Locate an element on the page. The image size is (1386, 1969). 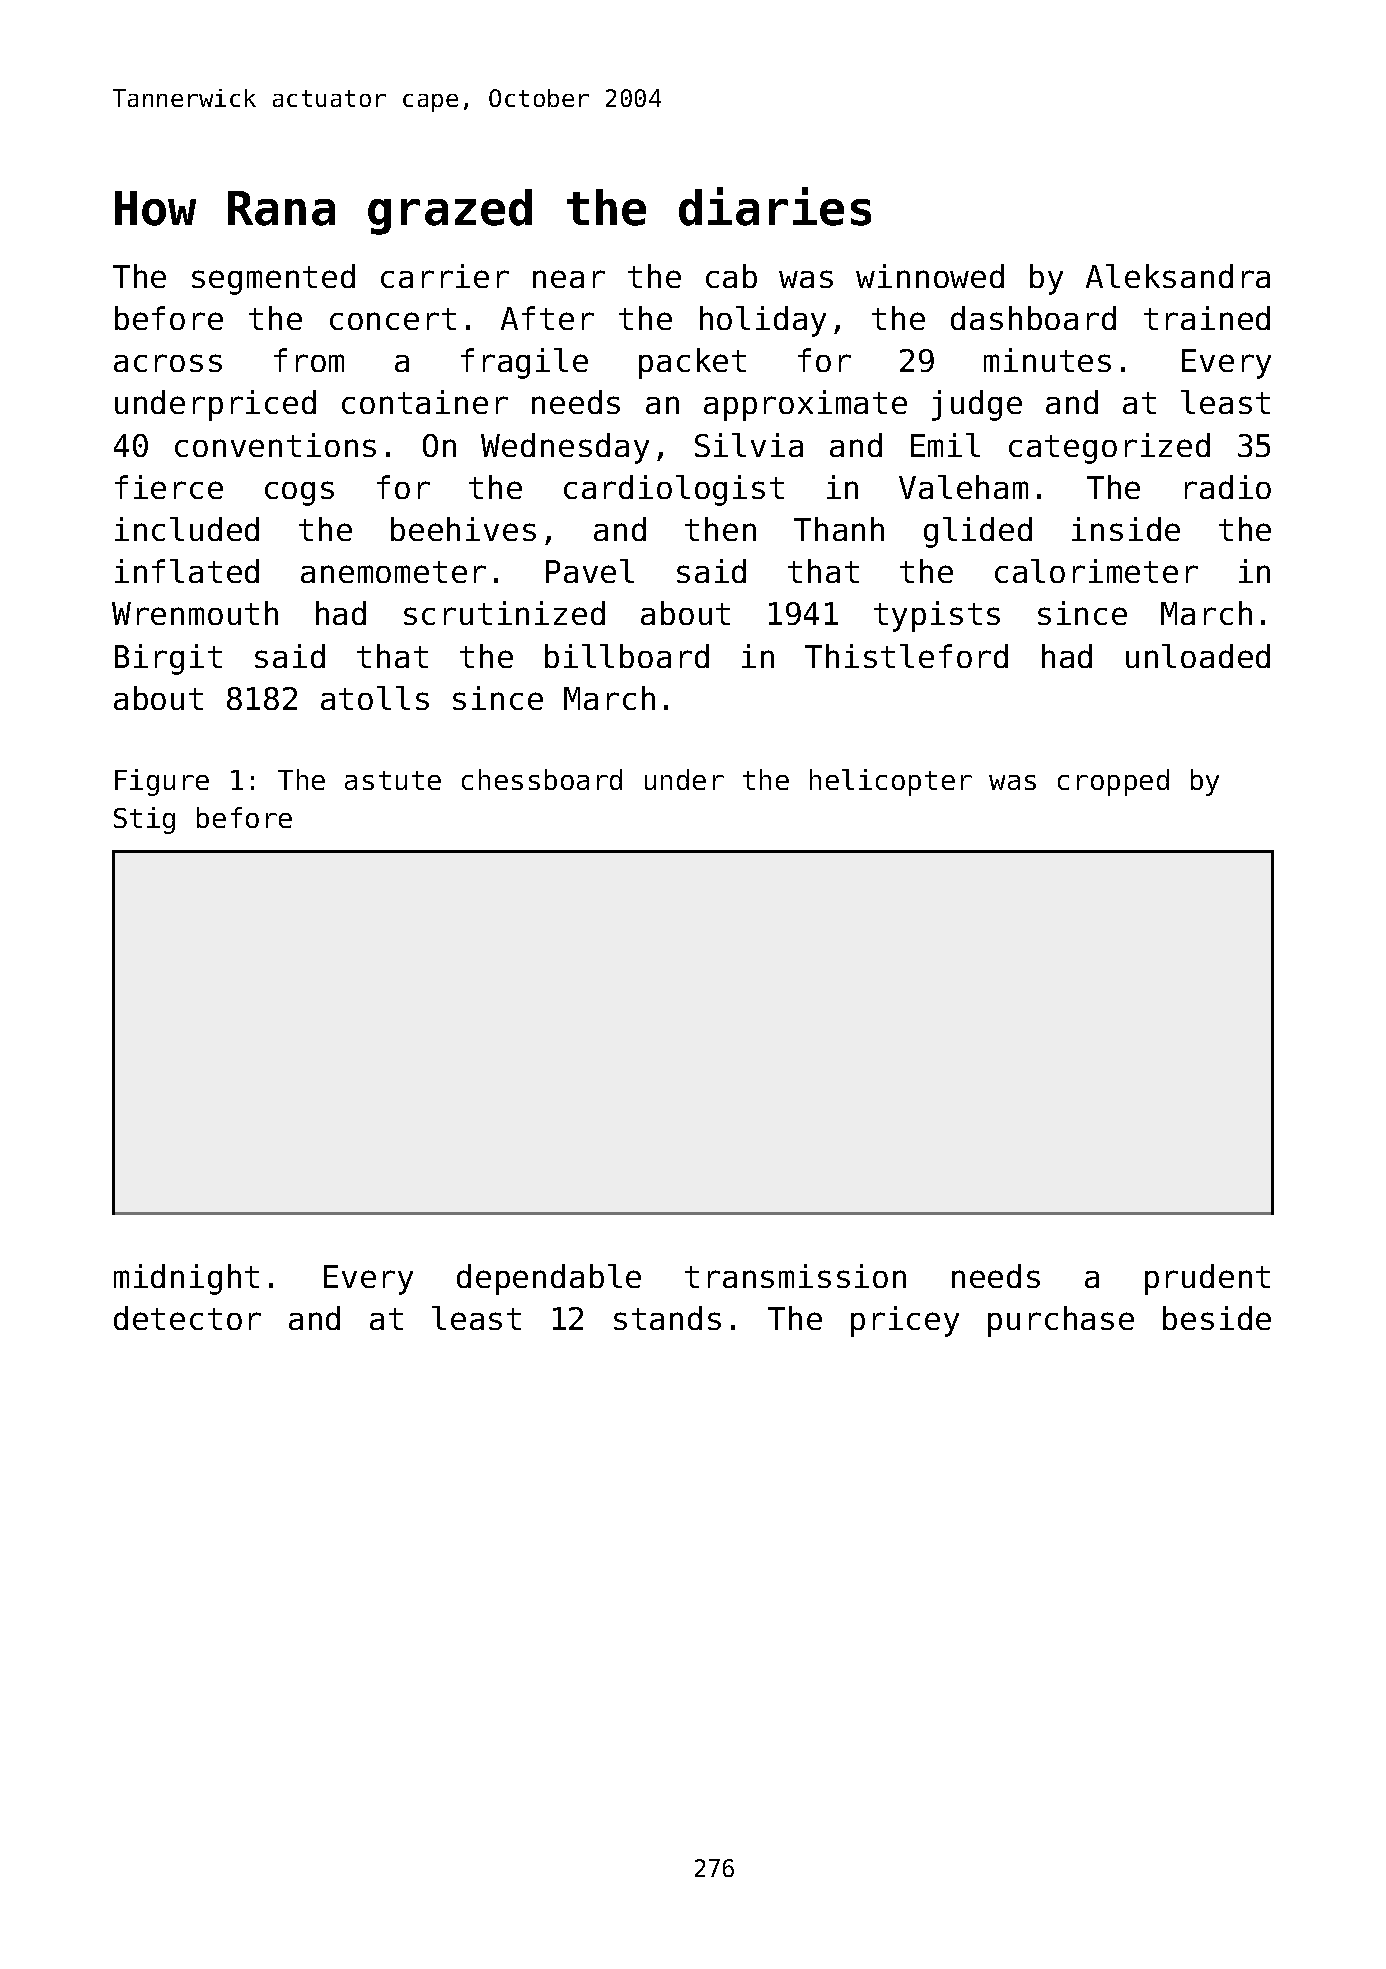
chessboard is located at coordinates (542, 779).
